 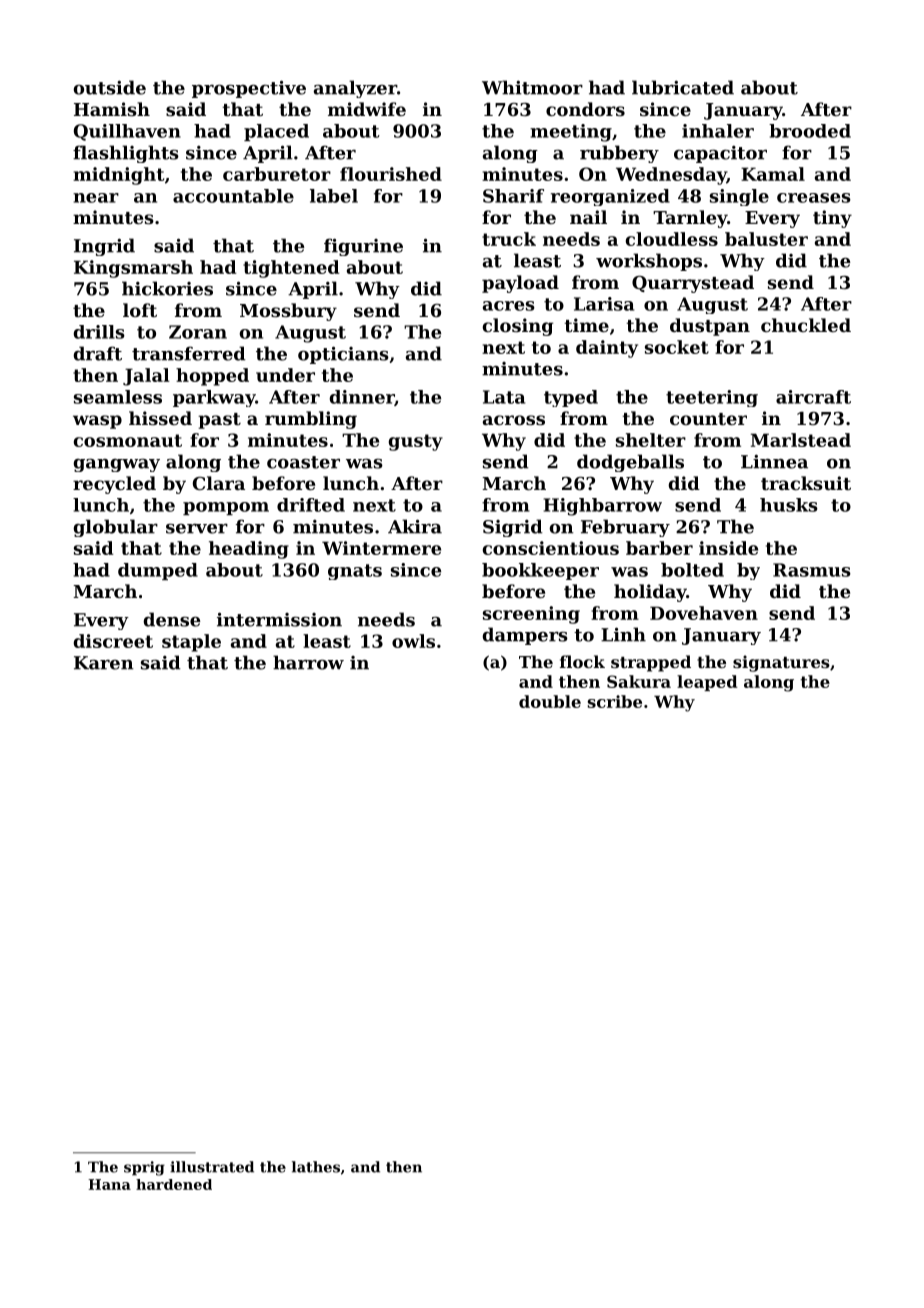 What do you see at coordinates (504, 397) in the document?
I see `Lata` at bounding box center [504, 397].
